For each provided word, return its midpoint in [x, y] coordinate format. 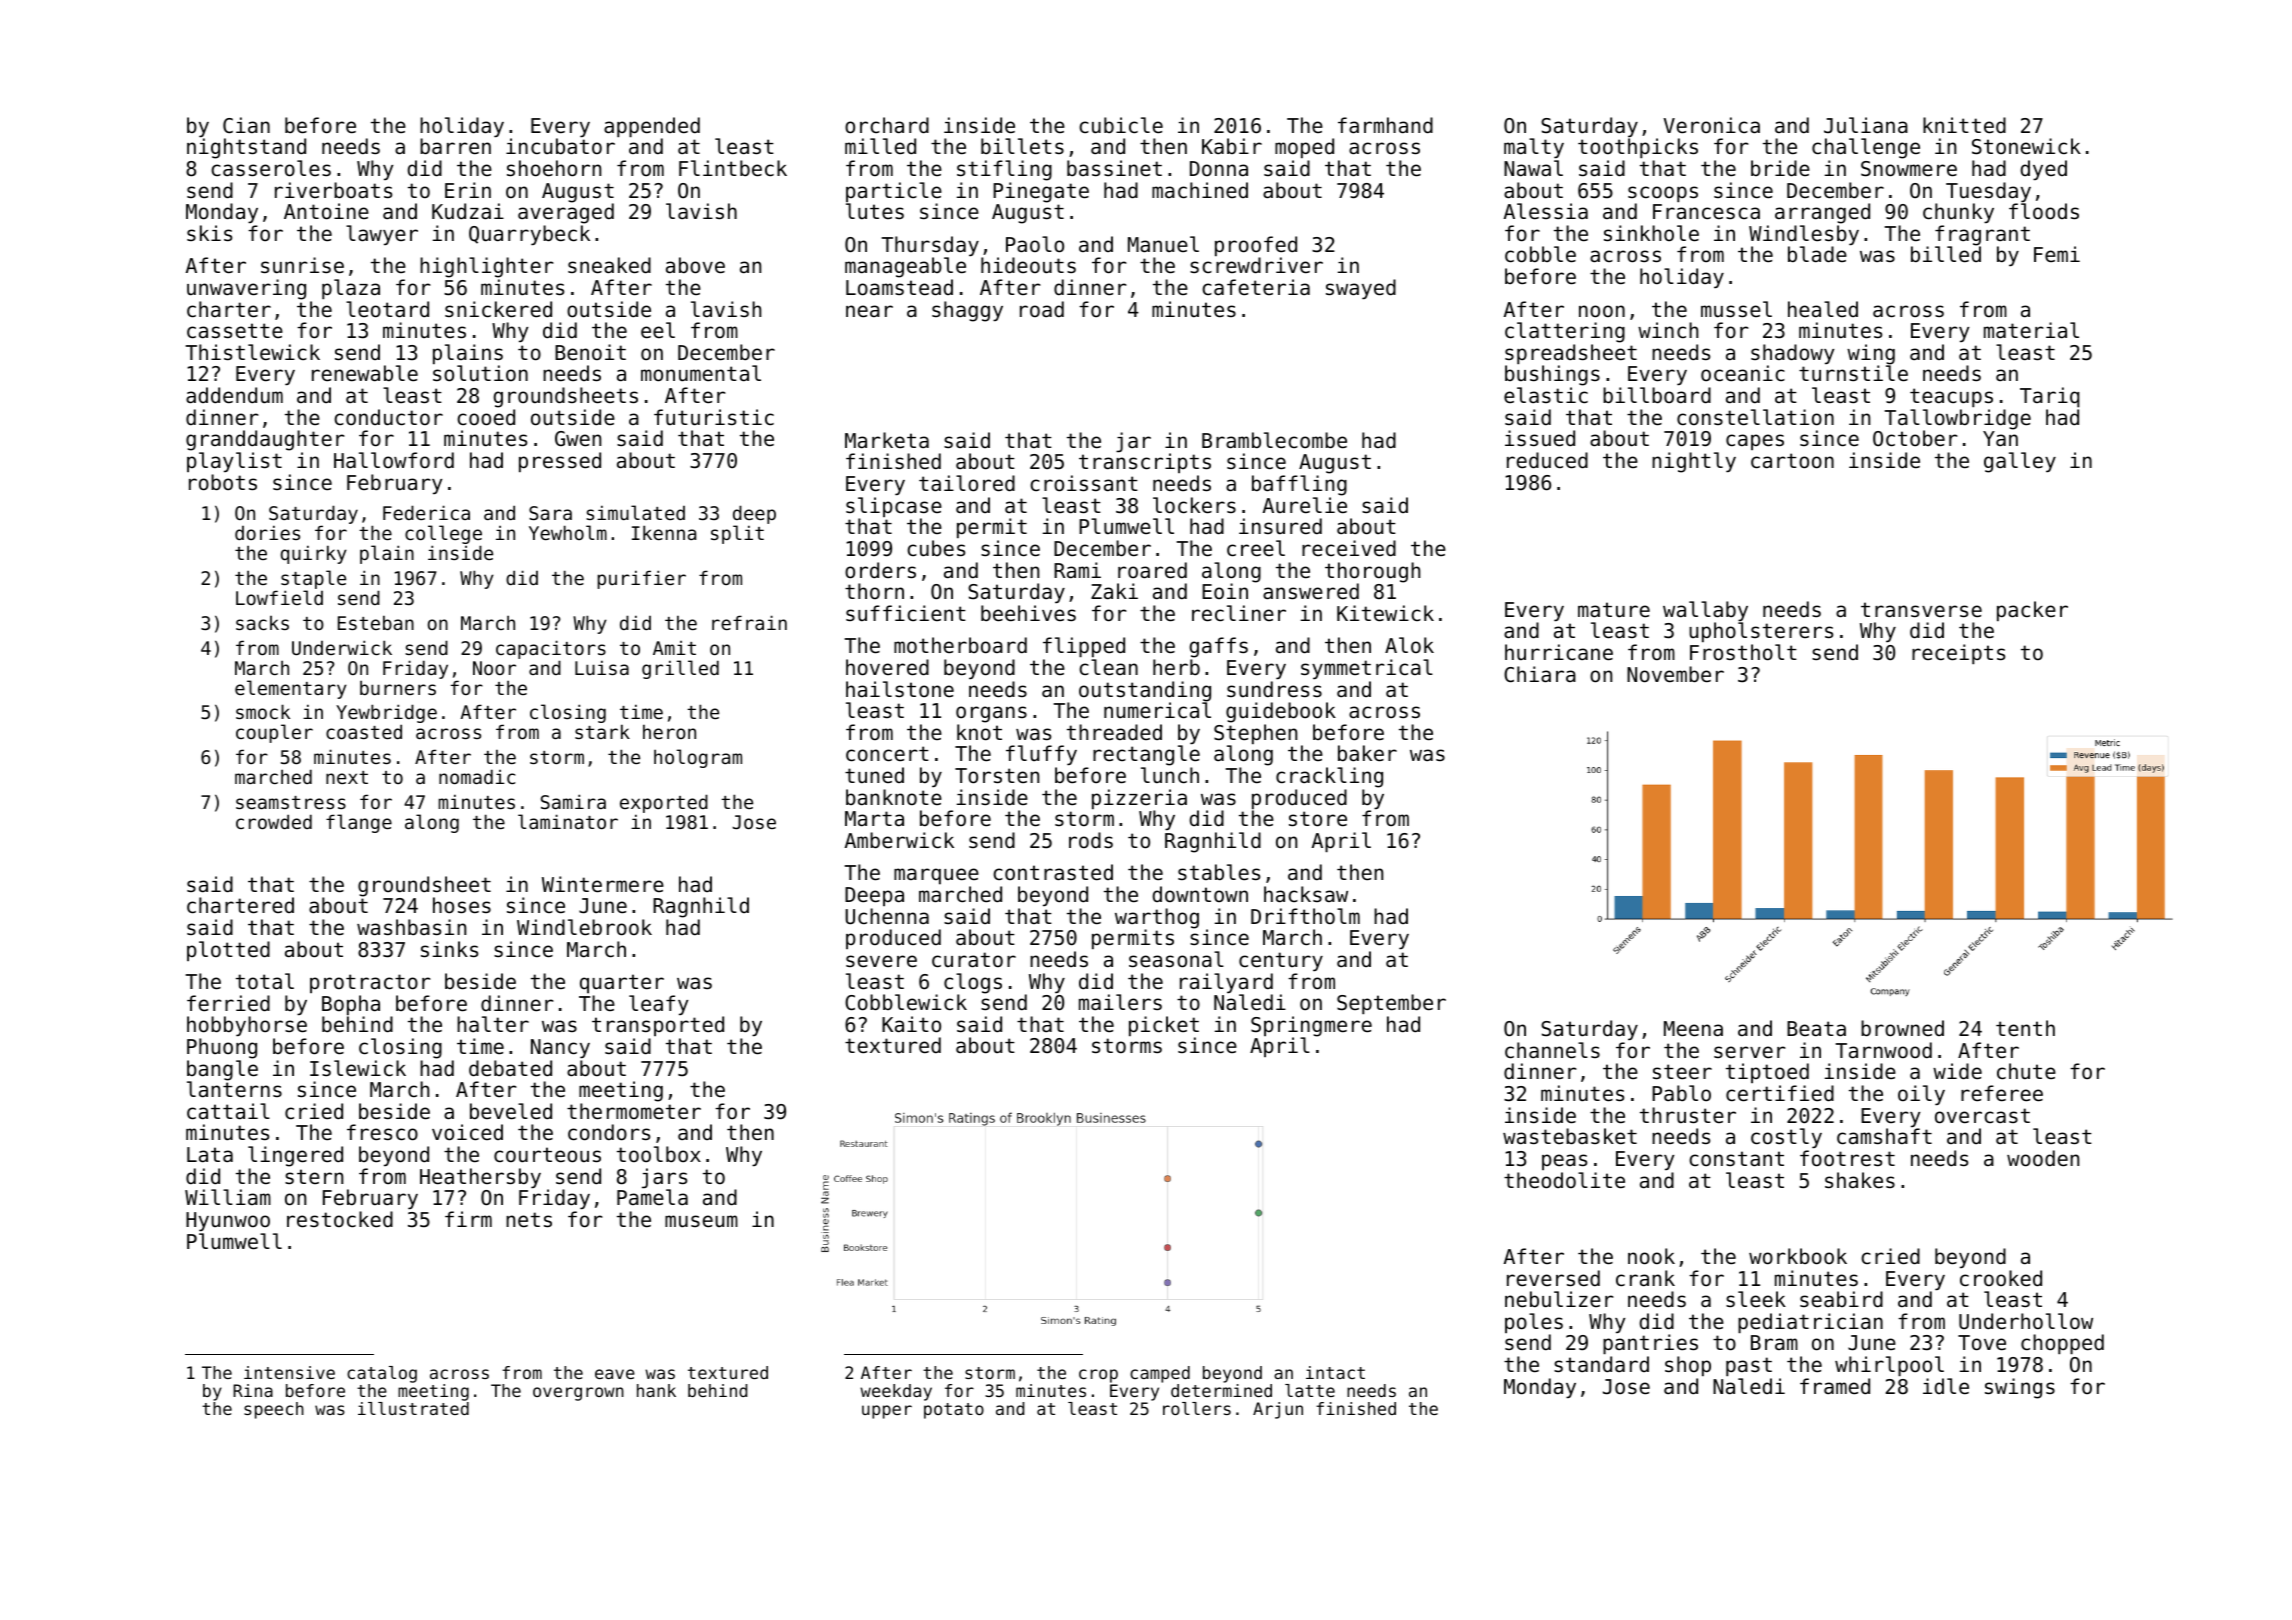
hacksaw [1306, 894]
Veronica [1711, 125]
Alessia [1546, 211]
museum [701, 1221]
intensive [289, 1372]
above [695, 265]
